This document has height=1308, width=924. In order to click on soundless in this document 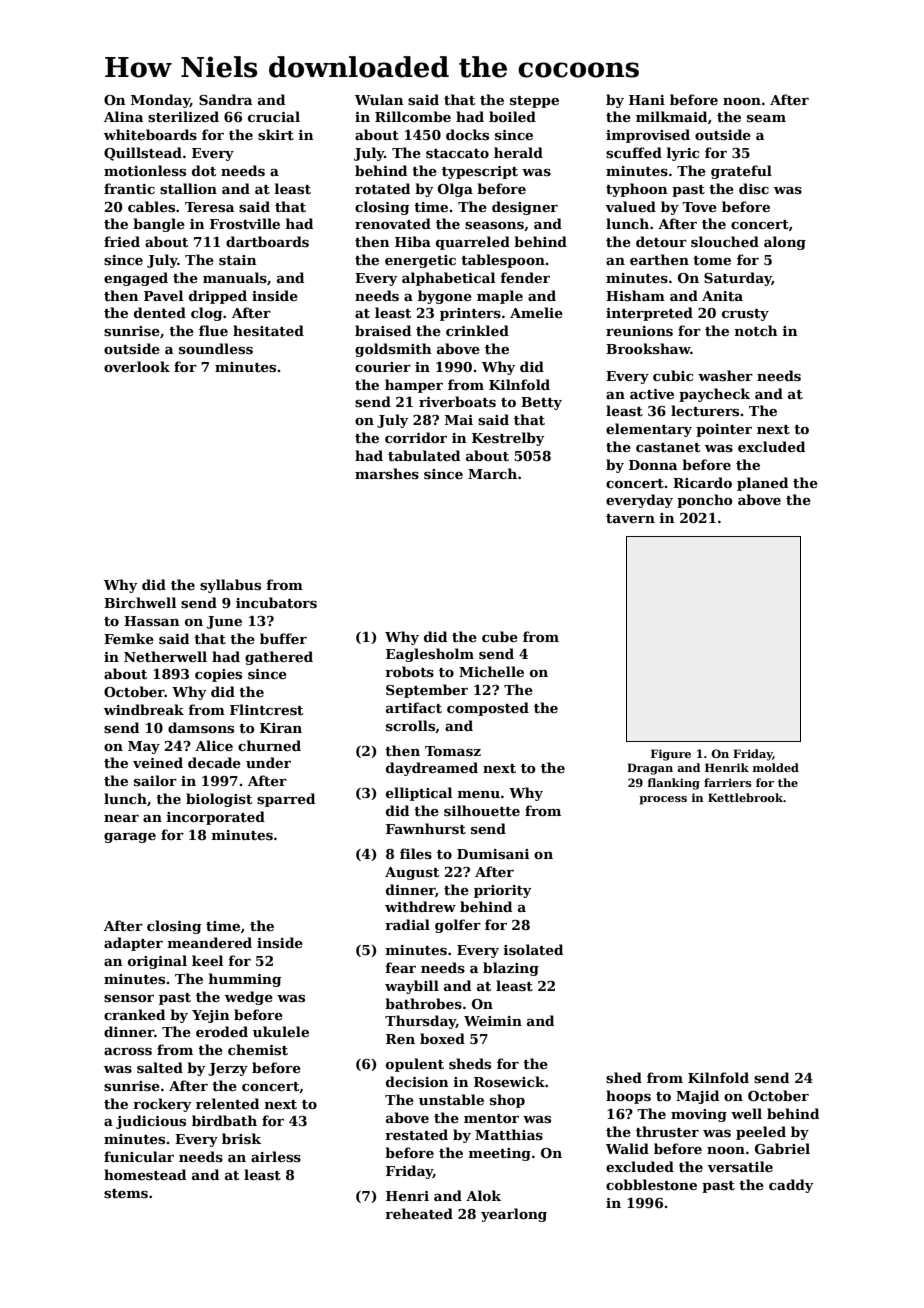, I will do `click(216, 348)`.
